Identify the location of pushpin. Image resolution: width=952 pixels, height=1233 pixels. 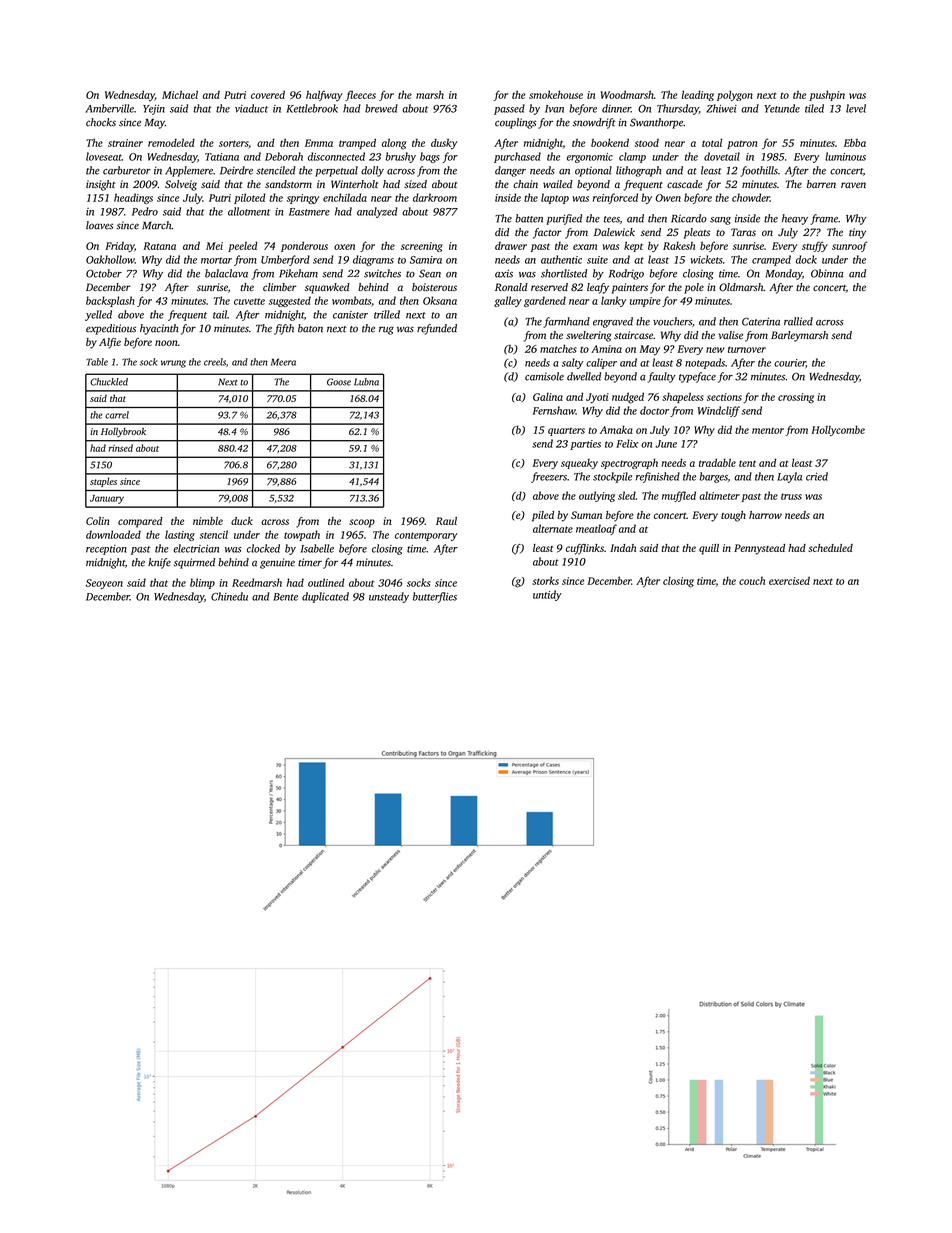
(827, 95).
